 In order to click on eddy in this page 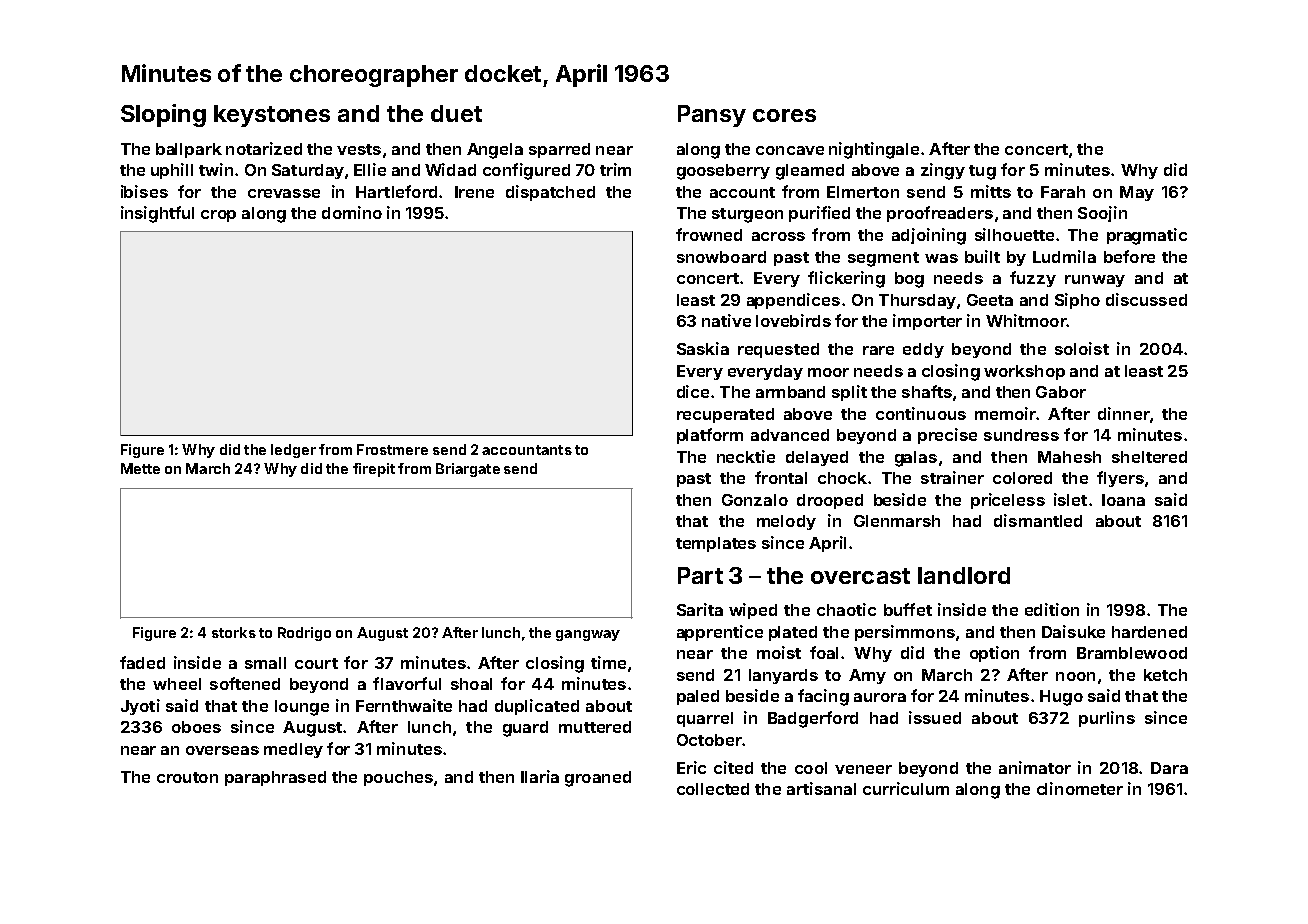, I will do `click(923, 350)`.
